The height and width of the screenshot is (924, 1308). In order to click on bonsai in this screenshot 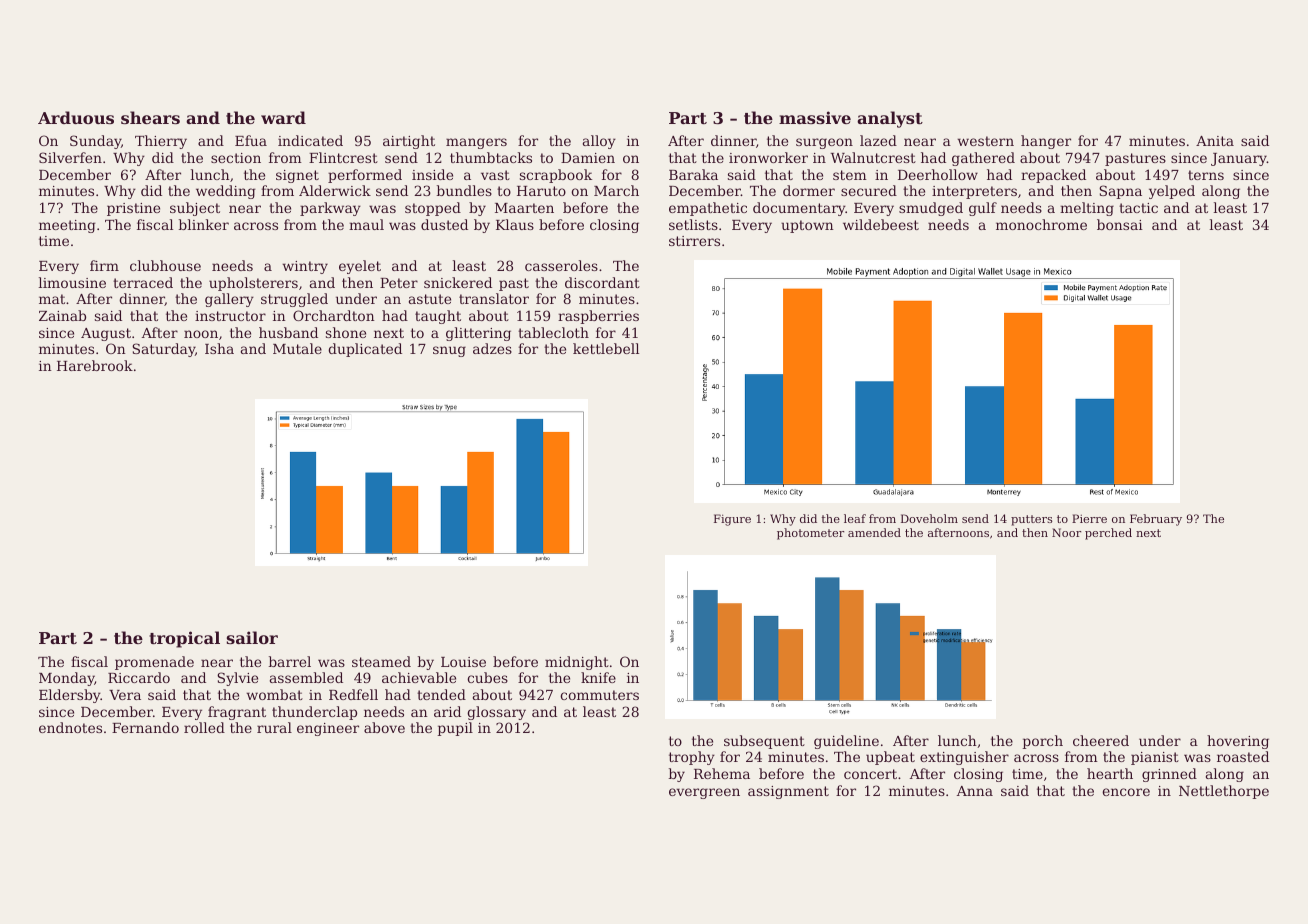, I will do `click(1120, 224)`.
